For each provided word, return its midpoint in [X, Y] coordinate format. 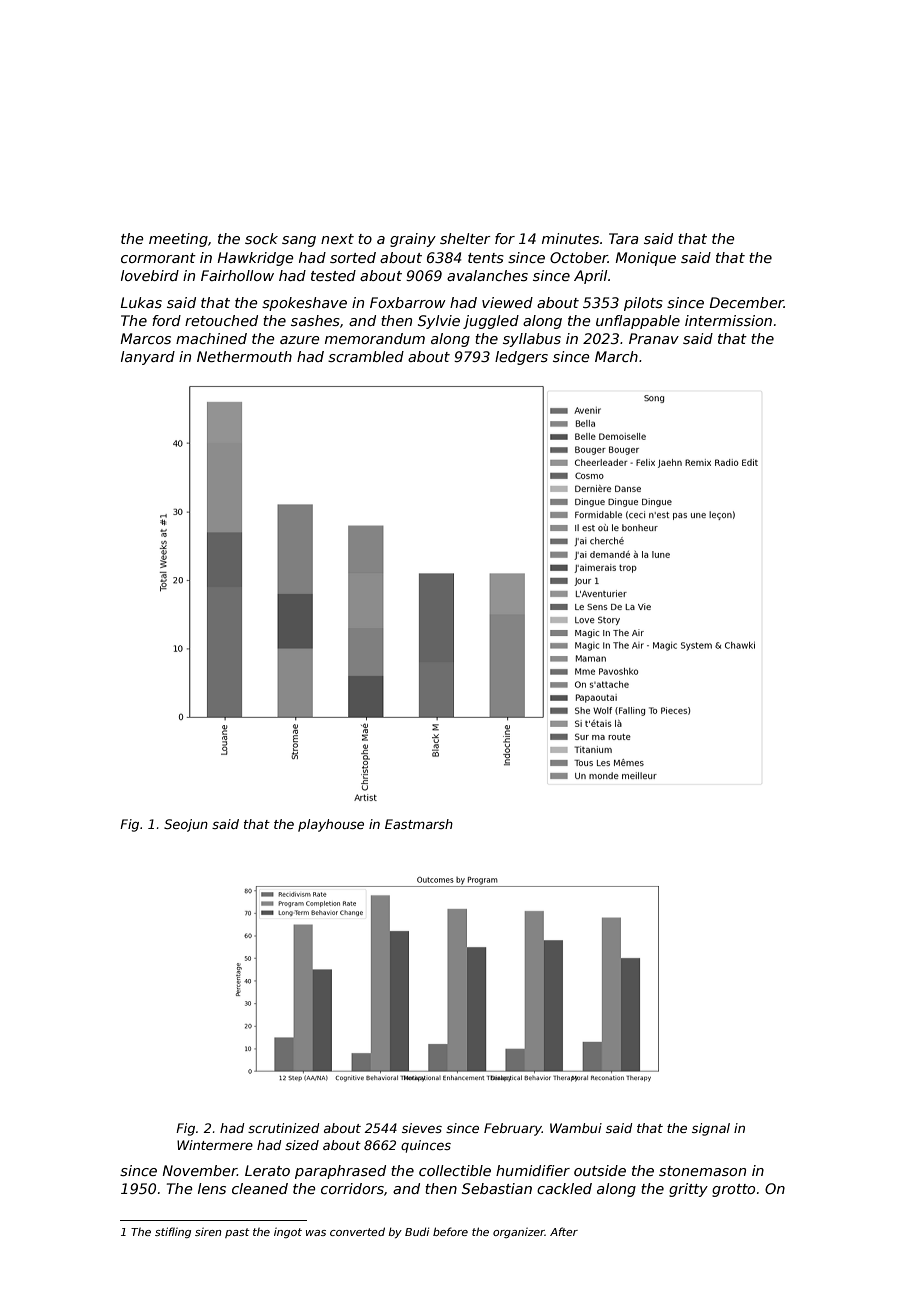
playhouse [331, 825]
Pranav [654, 338]
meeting [178, 240]
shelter [465, 238]
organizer [519, 1233]
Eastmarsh [419, 824]
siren [208, 1232]
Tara [624, 238]
